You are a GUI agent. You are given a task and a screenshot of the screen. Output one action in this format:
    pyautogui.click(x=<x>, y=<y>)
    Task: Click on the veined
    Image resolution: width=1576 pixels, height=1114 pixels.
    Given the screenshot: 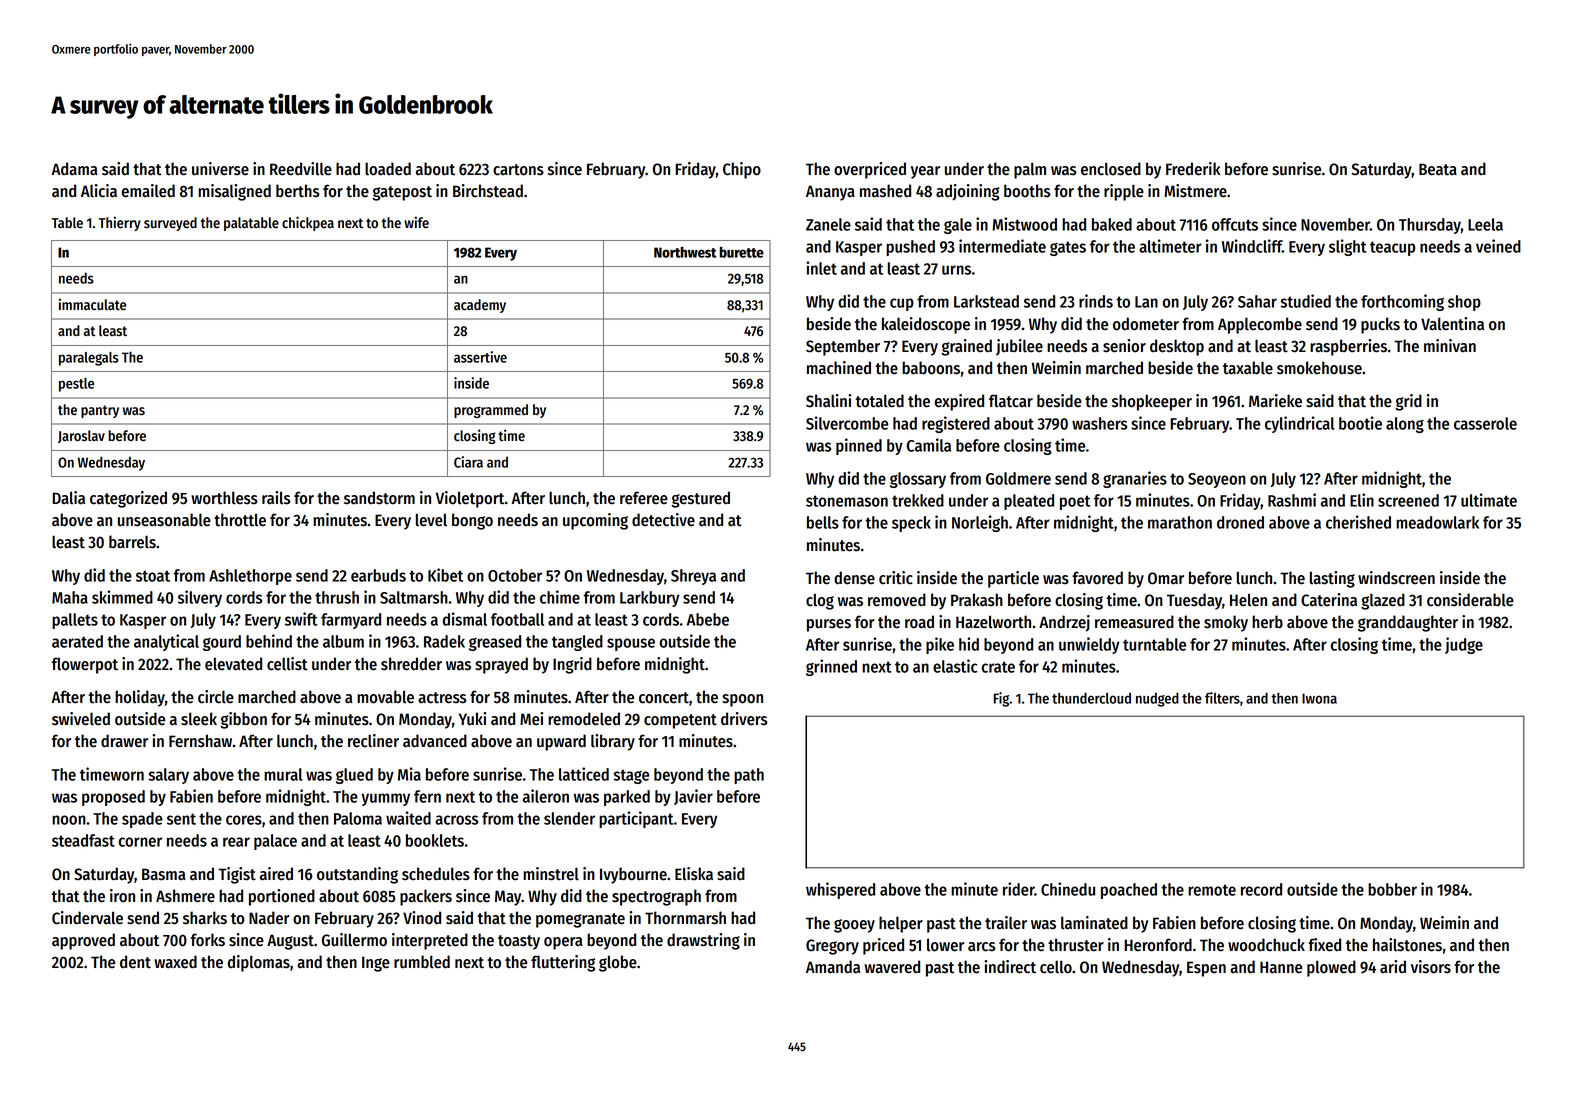 What is the action you would take?
    pyautogui.click(x=1498, y=246)
